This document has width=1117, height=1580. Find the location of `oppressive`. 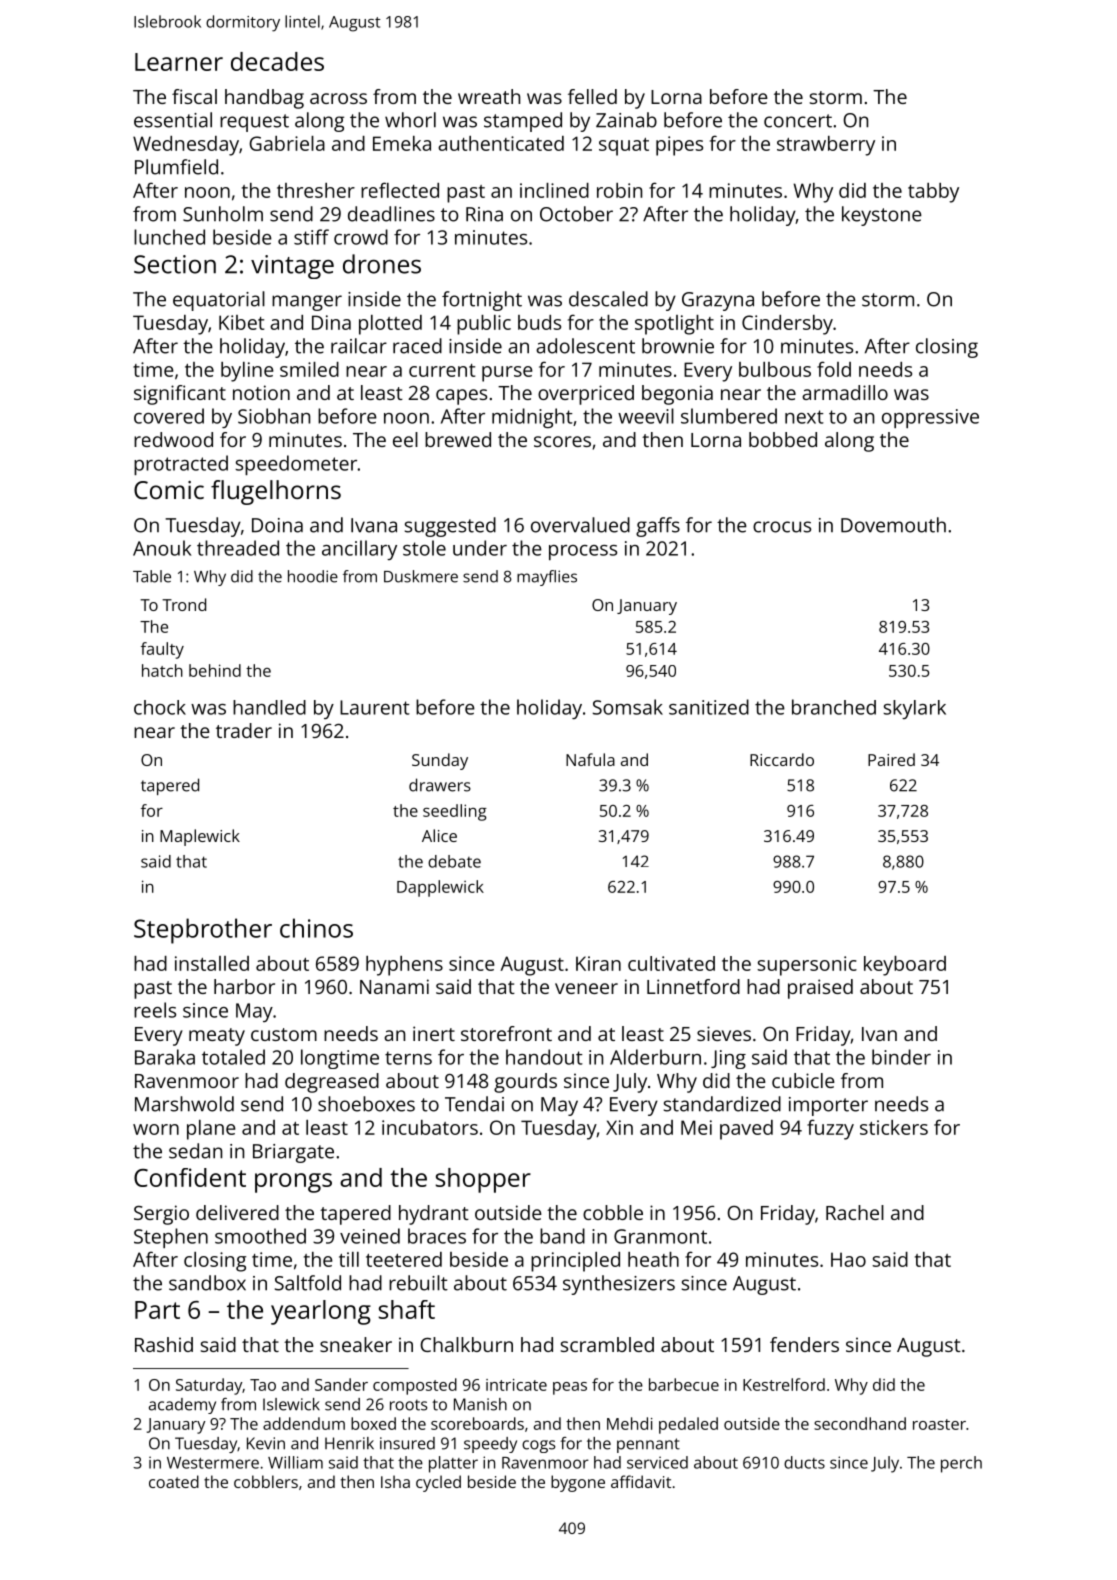

oppressive is located at coordinates (930, 418).
